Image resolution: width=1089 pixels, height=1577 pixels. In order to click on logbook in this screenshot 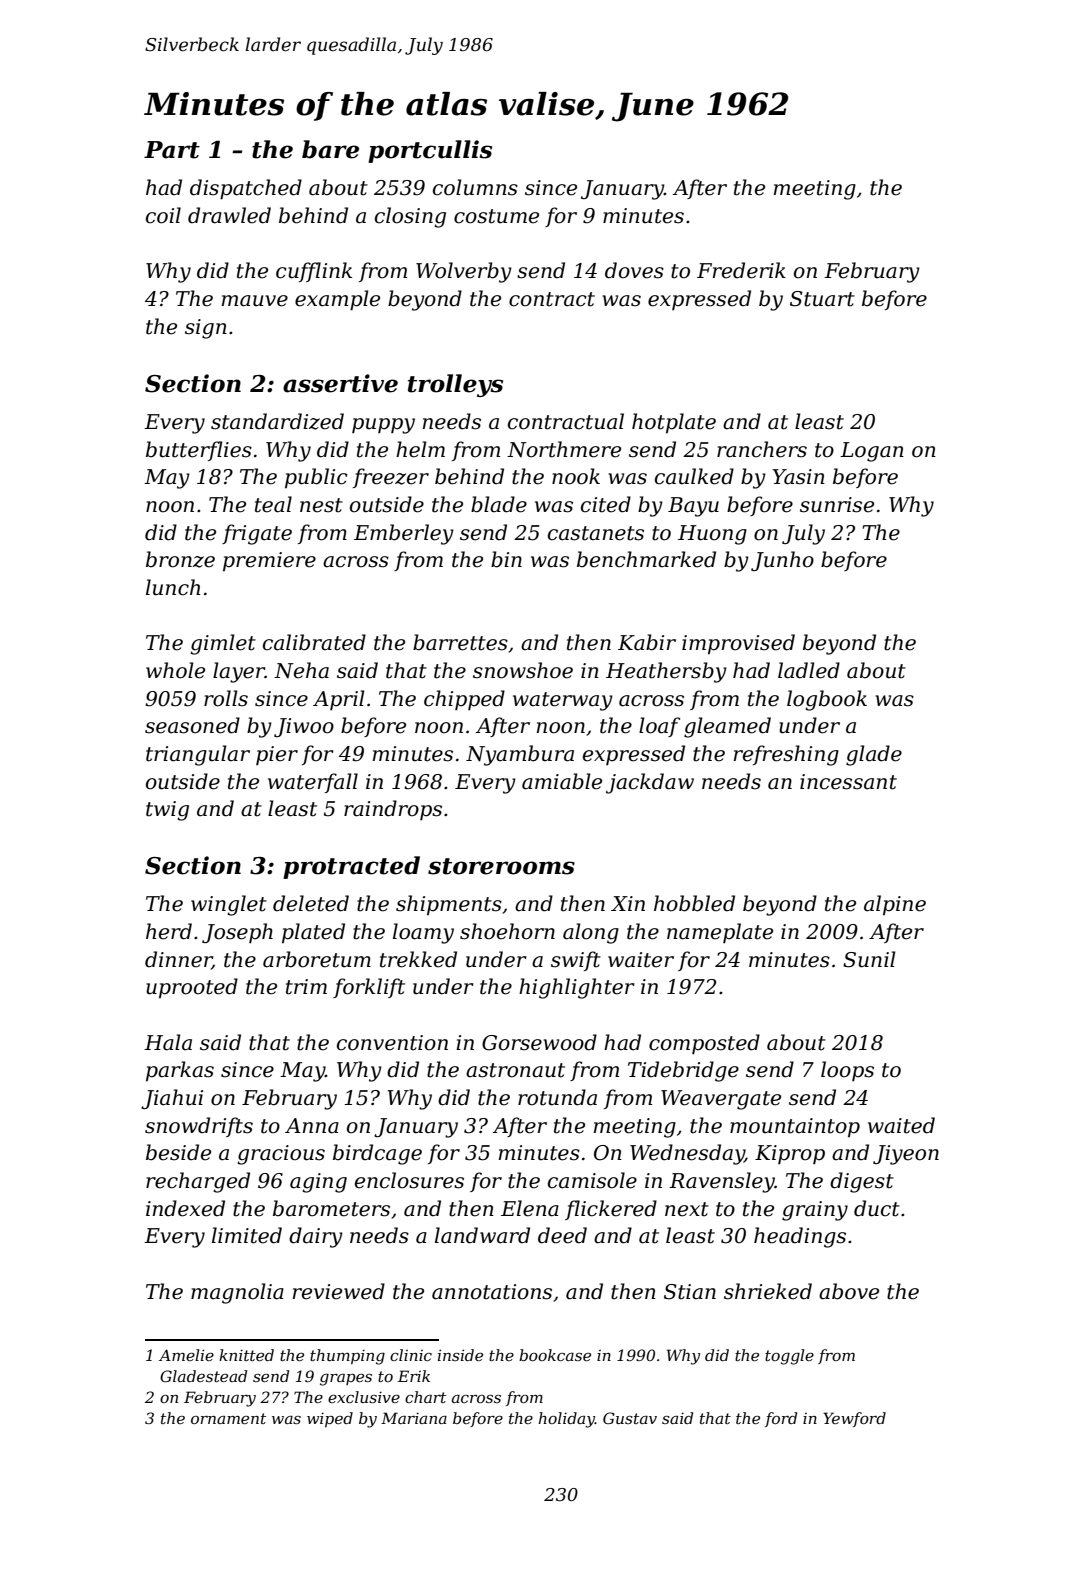, I will do `click(827, 700)`.
